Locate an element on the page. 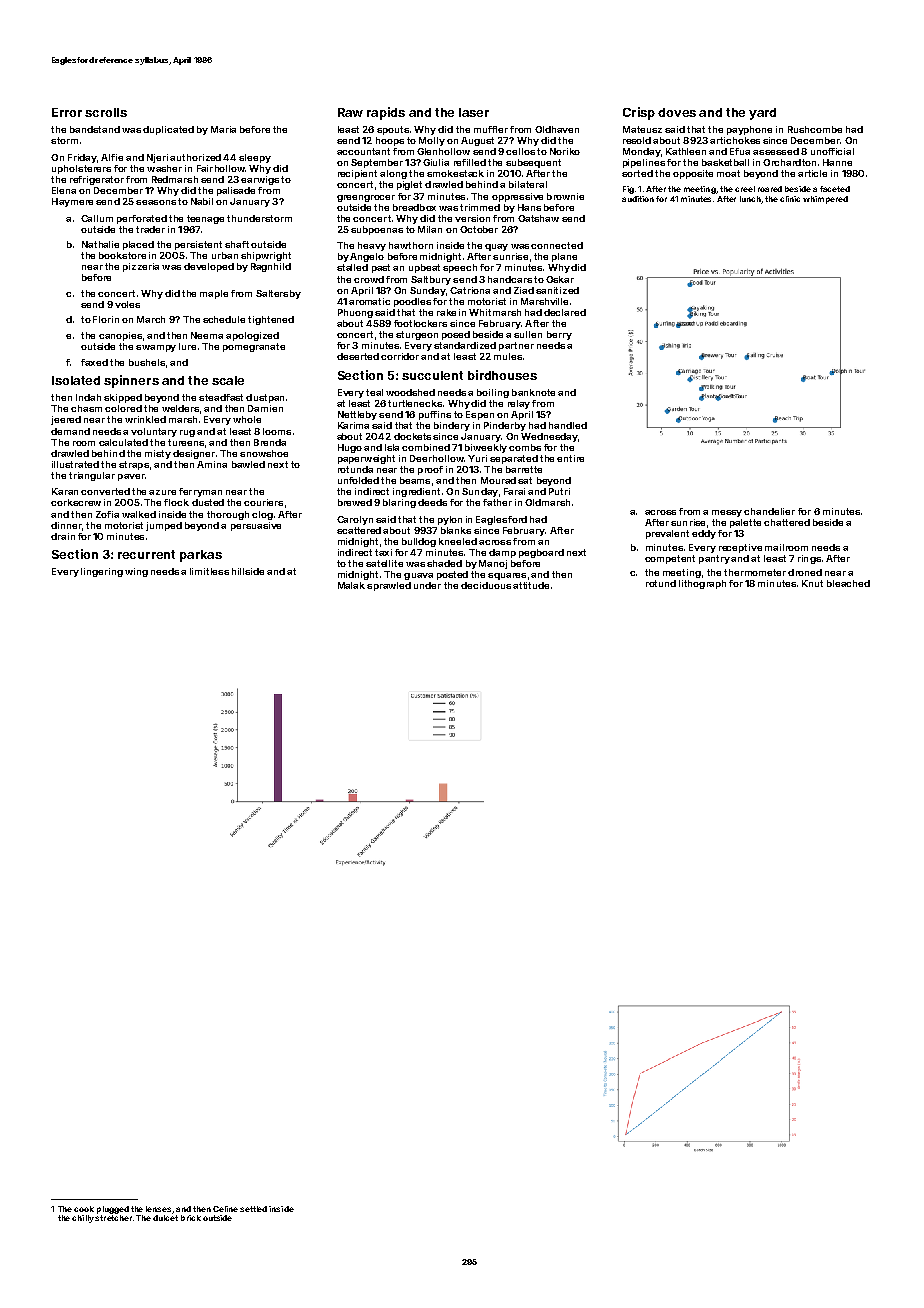 The image size is (924, 1308). Molly is located at coordinates (432, 141).
